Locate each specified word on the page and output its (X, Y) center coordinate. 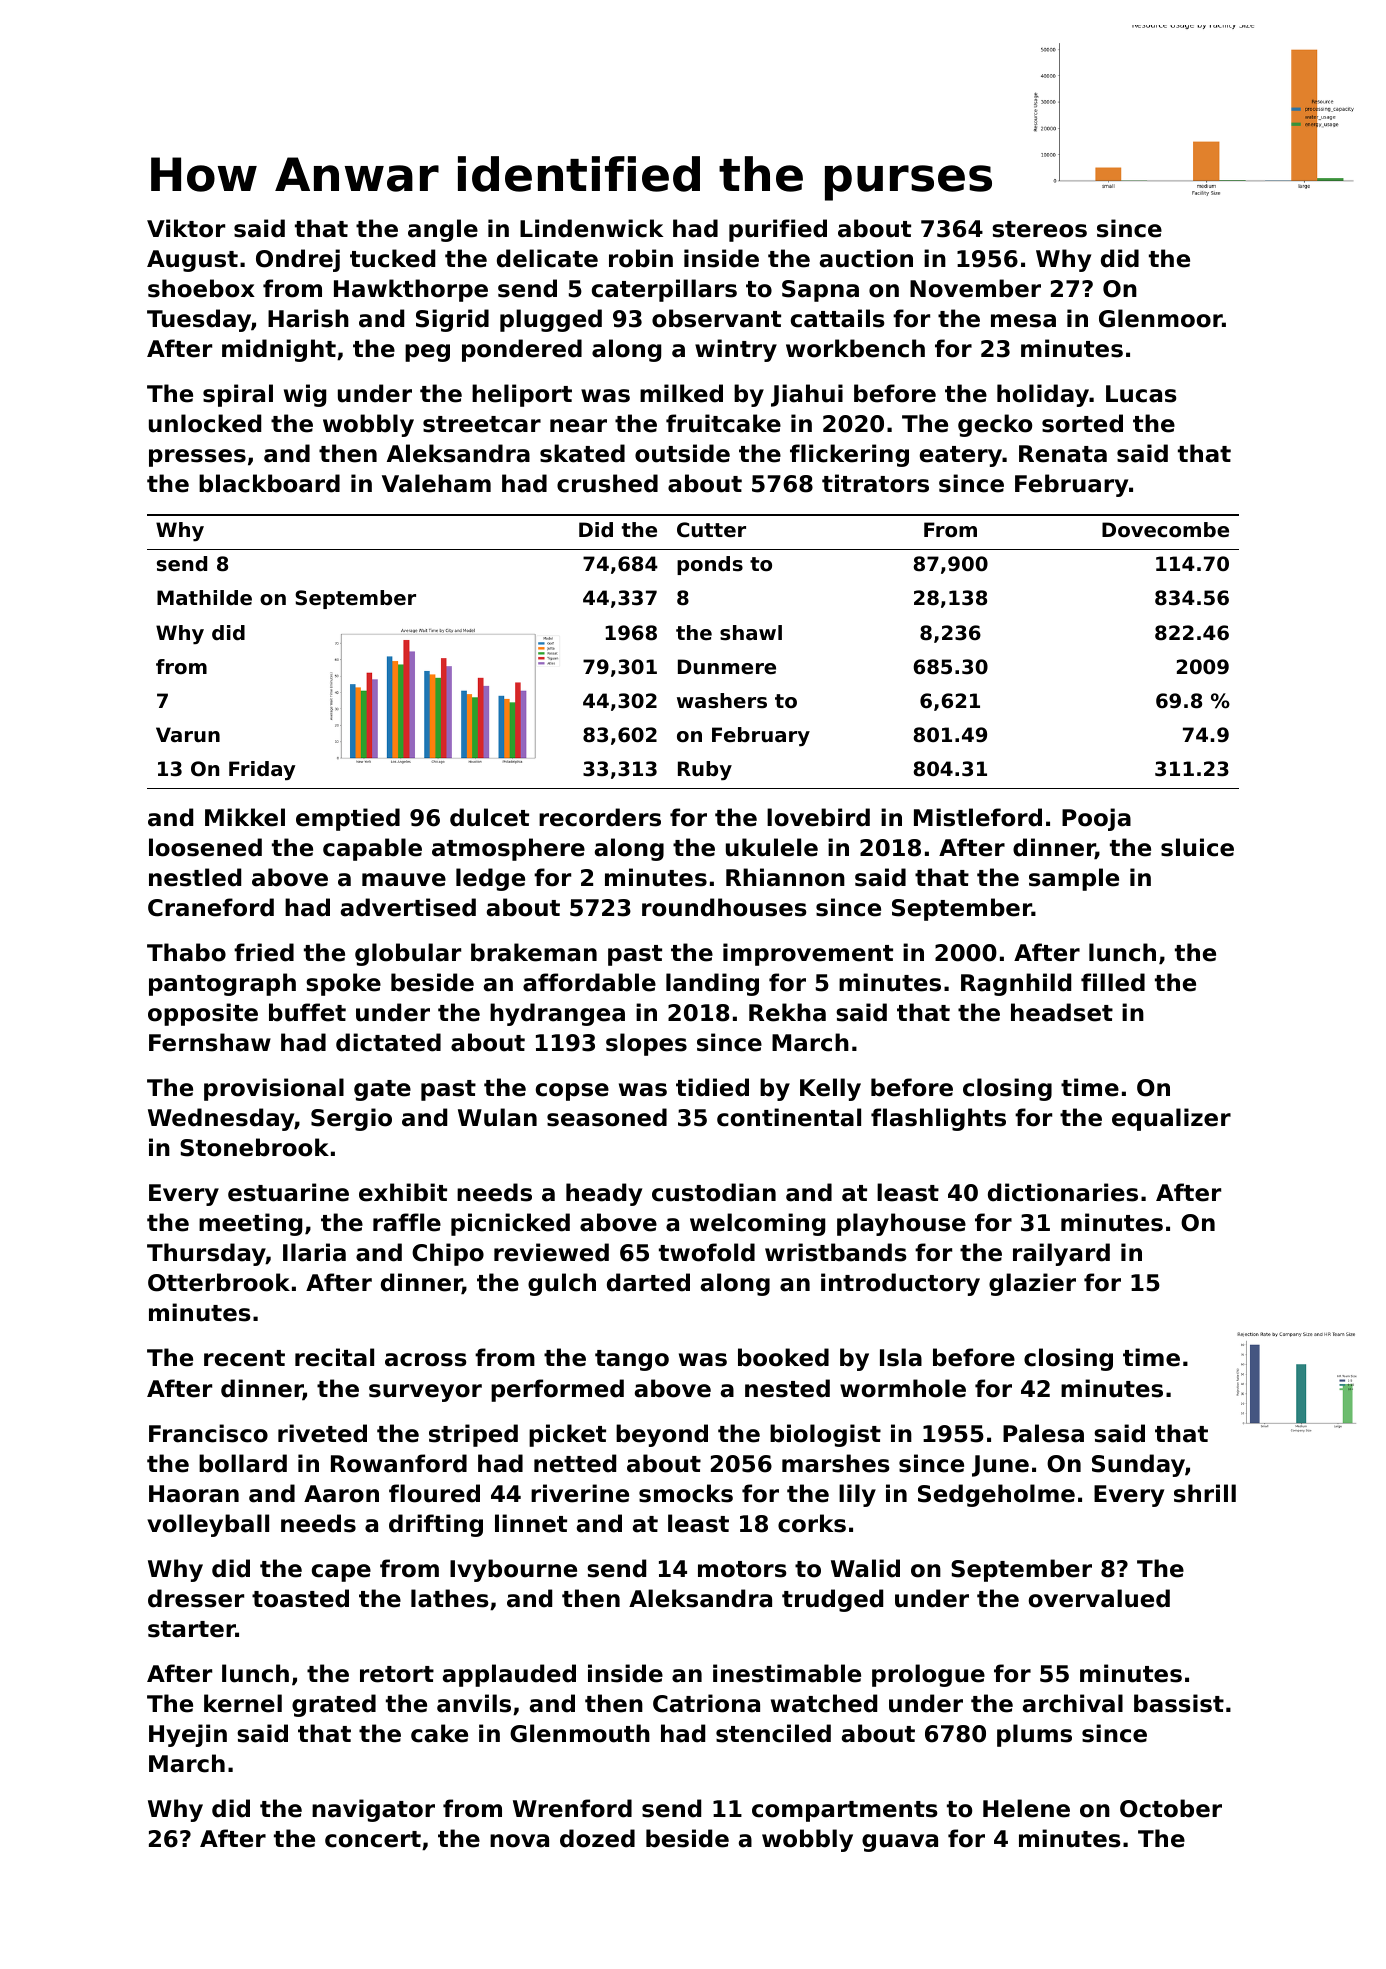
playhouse (901, 1224)
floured (434, 1493)
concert (373, 1839)
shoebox (201, 288)
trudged (832, 1600)
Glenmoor (1160, 318)
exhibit (403, 1192)
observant (716, 318)
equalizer (1171, 1119)
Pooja (1096, 819)
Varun (188, 735)
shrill (1205, 1493)
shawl (751, 633)
